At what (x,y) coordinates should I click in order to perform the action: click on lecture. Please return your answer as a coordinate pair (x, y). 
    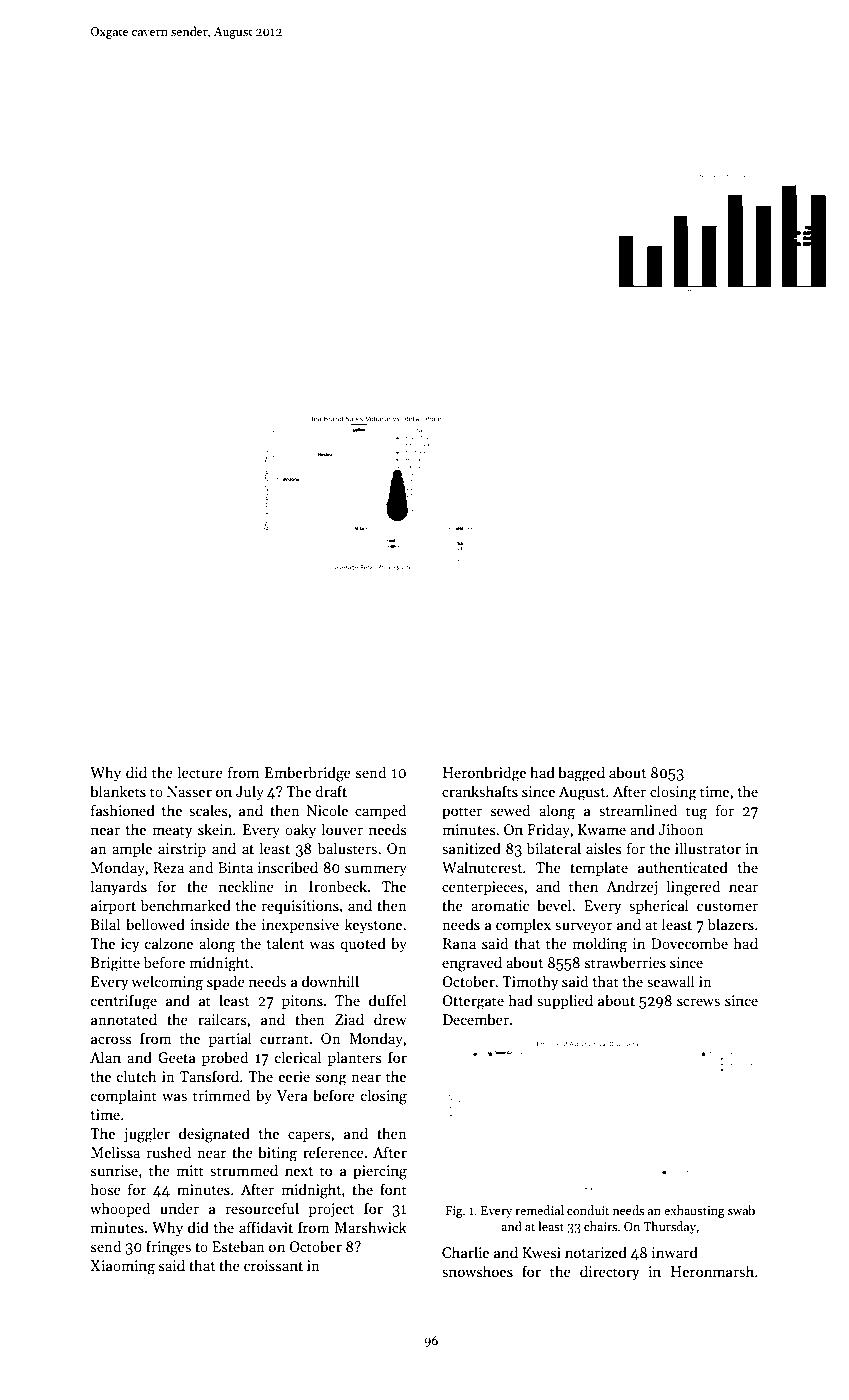
    Looking at the image, I should click on (200, 772).
